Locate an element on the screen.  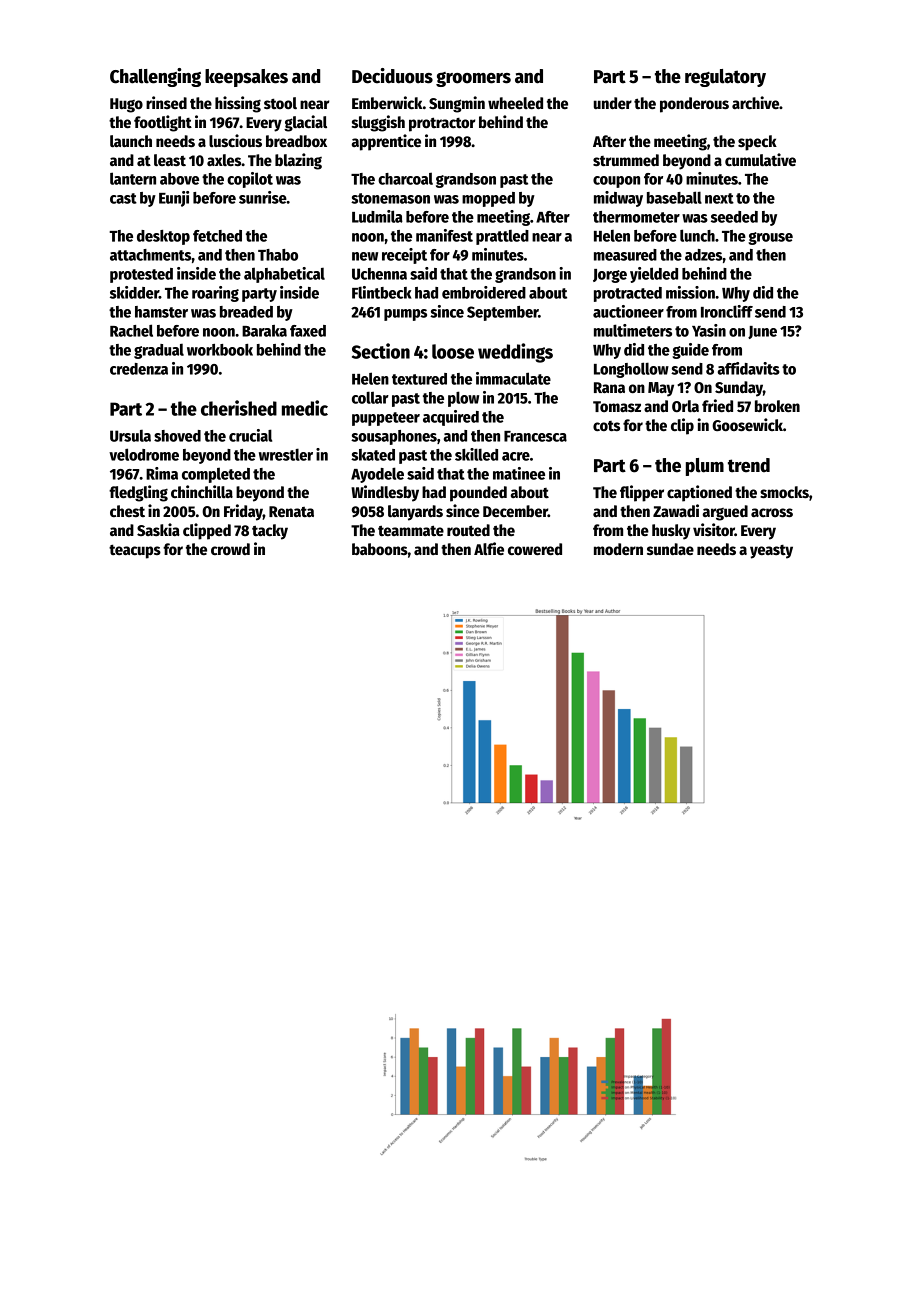
Challenging is located at coordinates (155, 77).
